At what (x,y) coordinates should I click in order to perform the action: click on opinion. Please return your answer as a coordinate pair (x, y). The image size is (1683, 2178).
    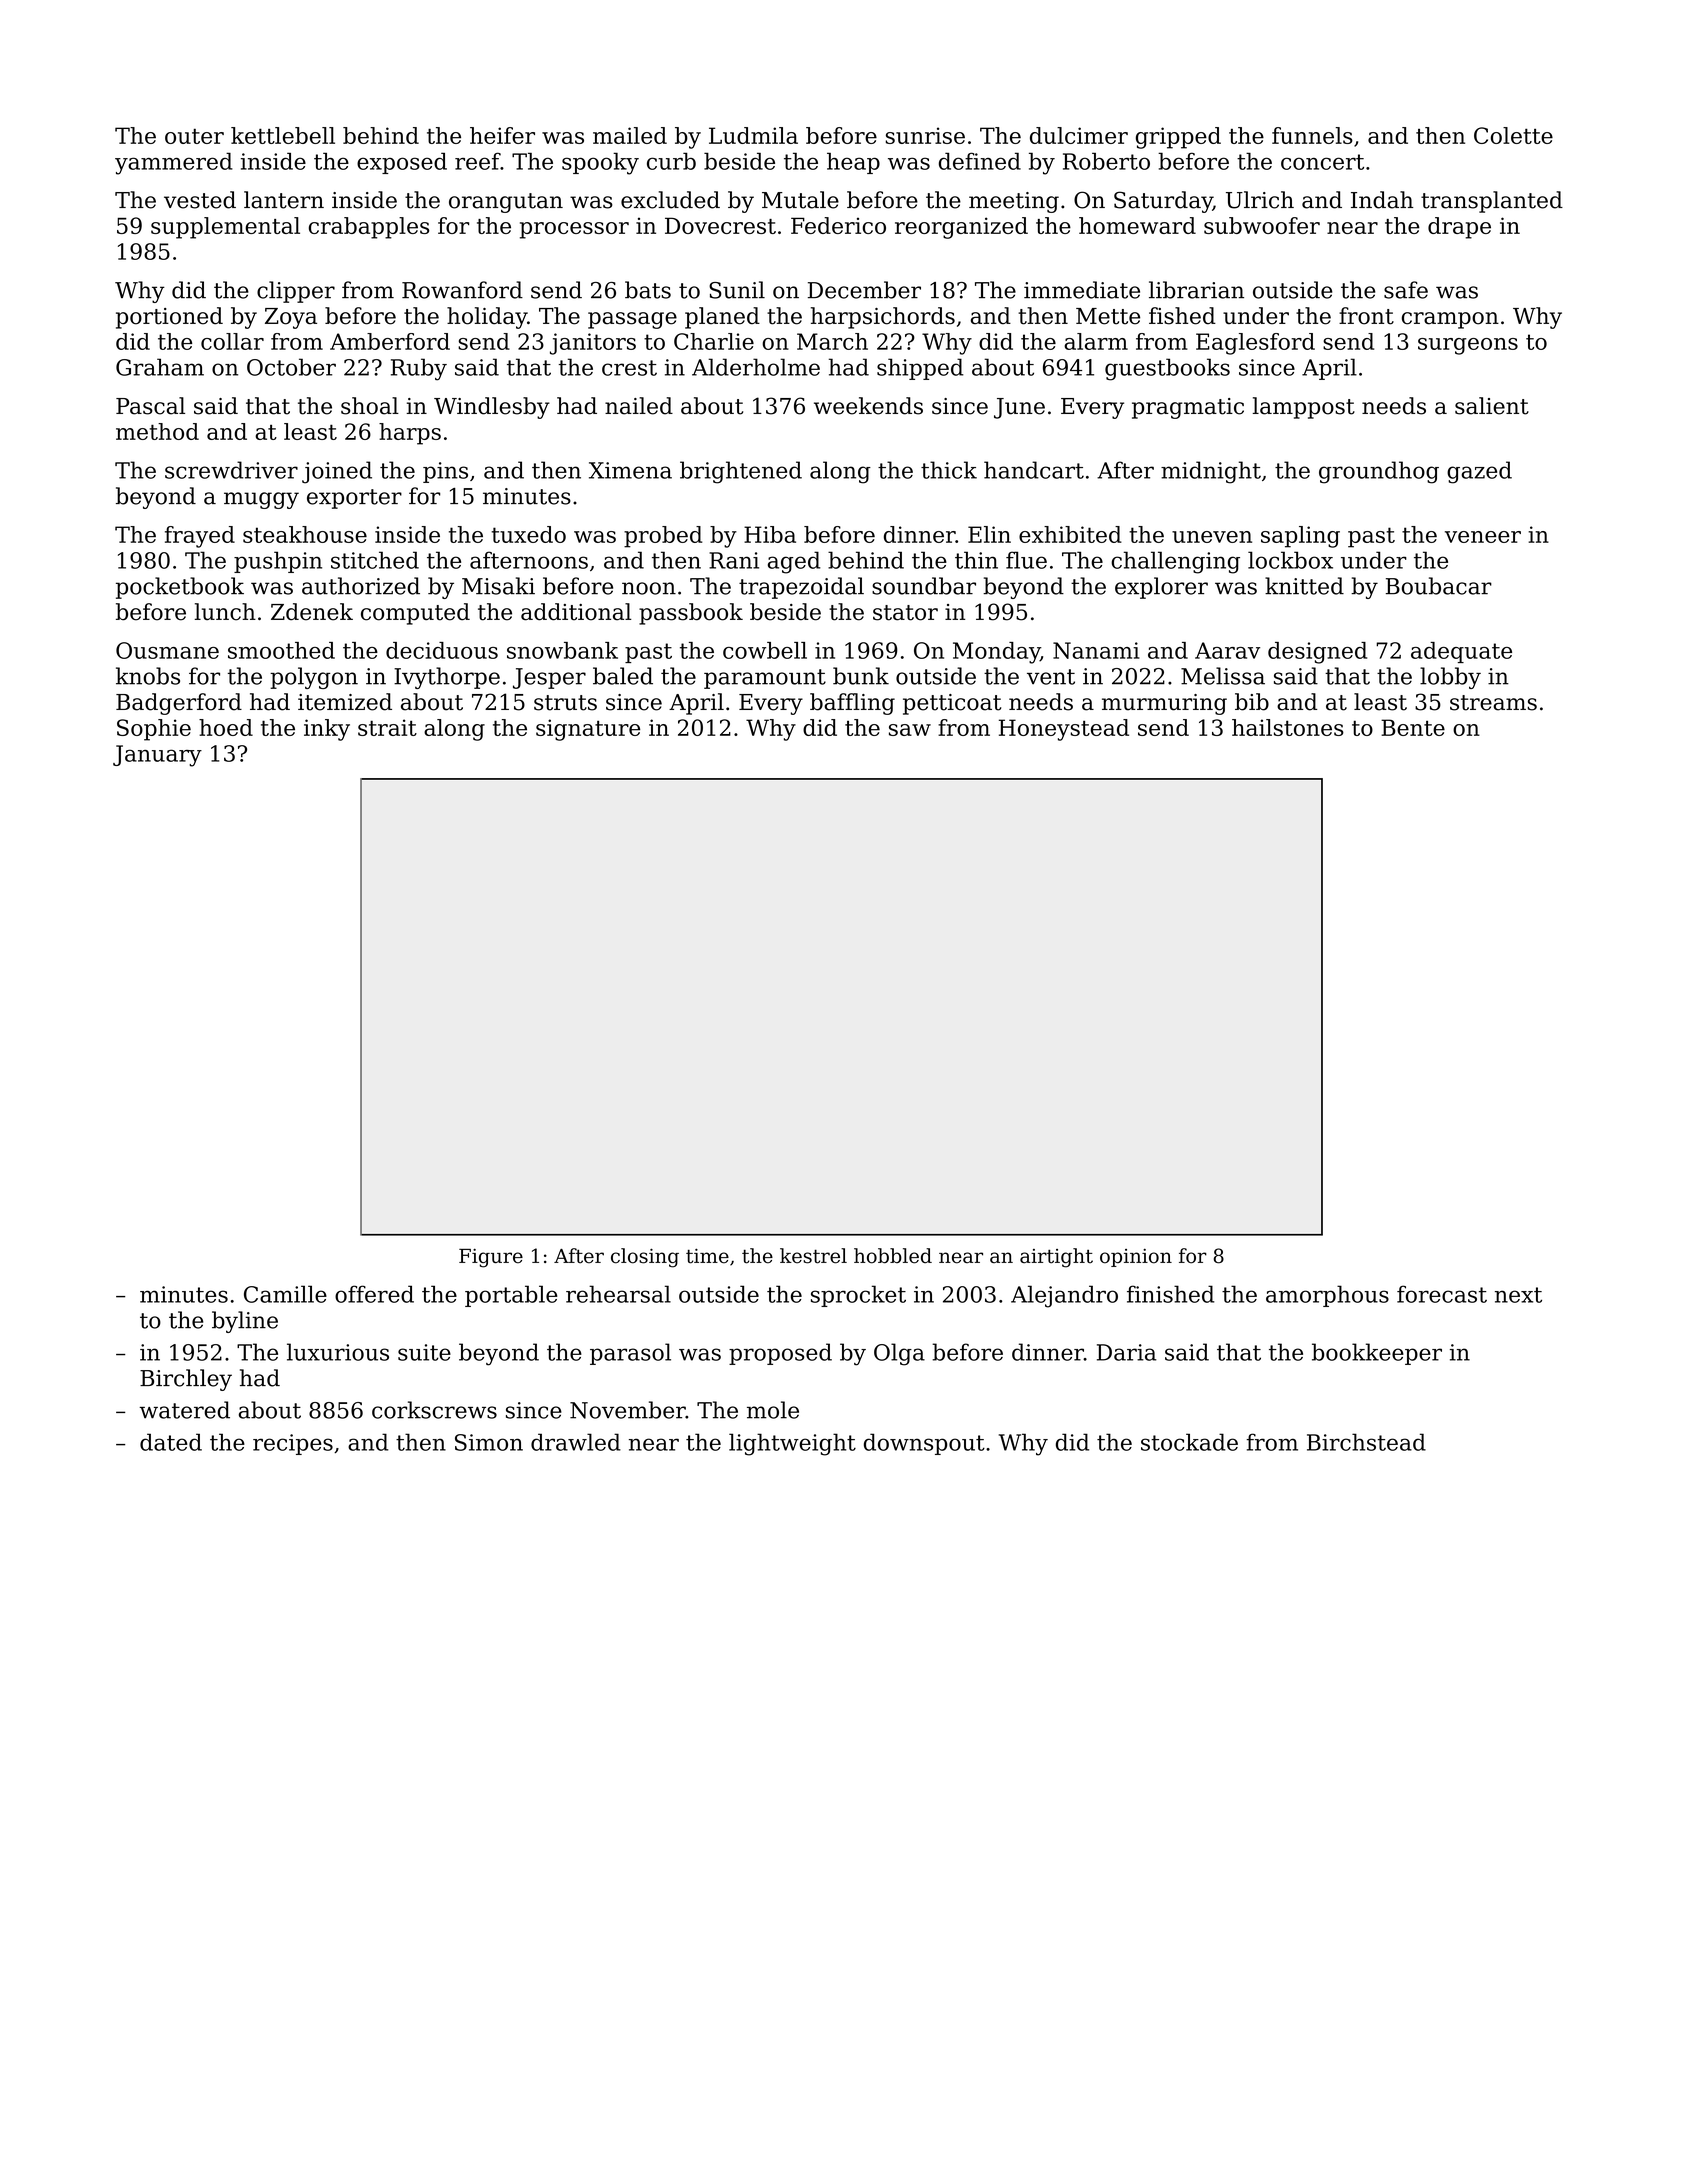
    Looking at the image, I should click on (1136, 1258).
